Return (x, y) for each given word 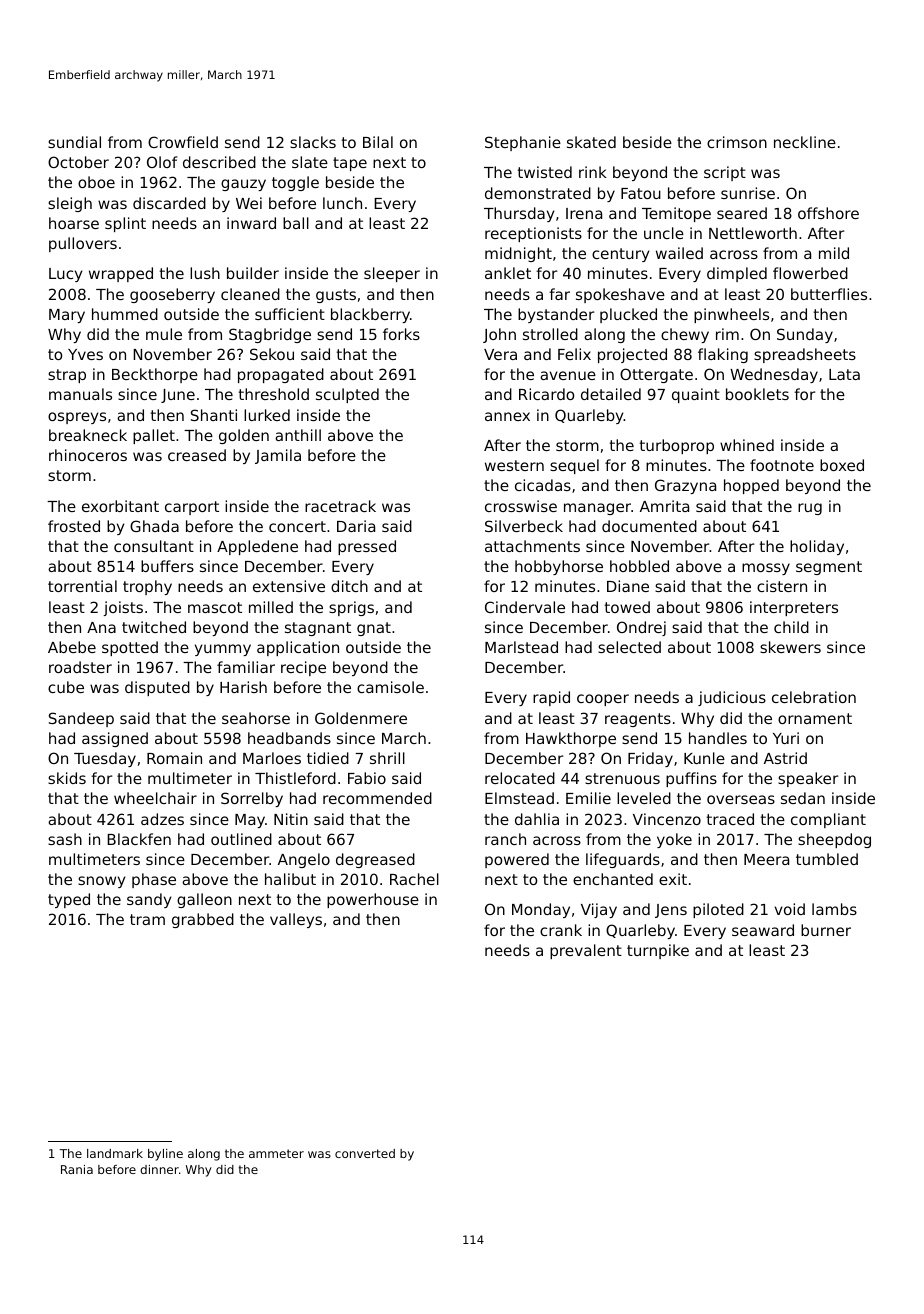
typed (69, 900)
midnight (518, 254)
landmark (115, 1153)
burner (826, 930)
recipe (303, 668)
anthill (298, 435)
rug (810, 509)
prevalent (586, 951)
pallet (154, 436)
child (791, 627)
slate (310, 162)
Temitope (676, 214)
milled (271, 607)
